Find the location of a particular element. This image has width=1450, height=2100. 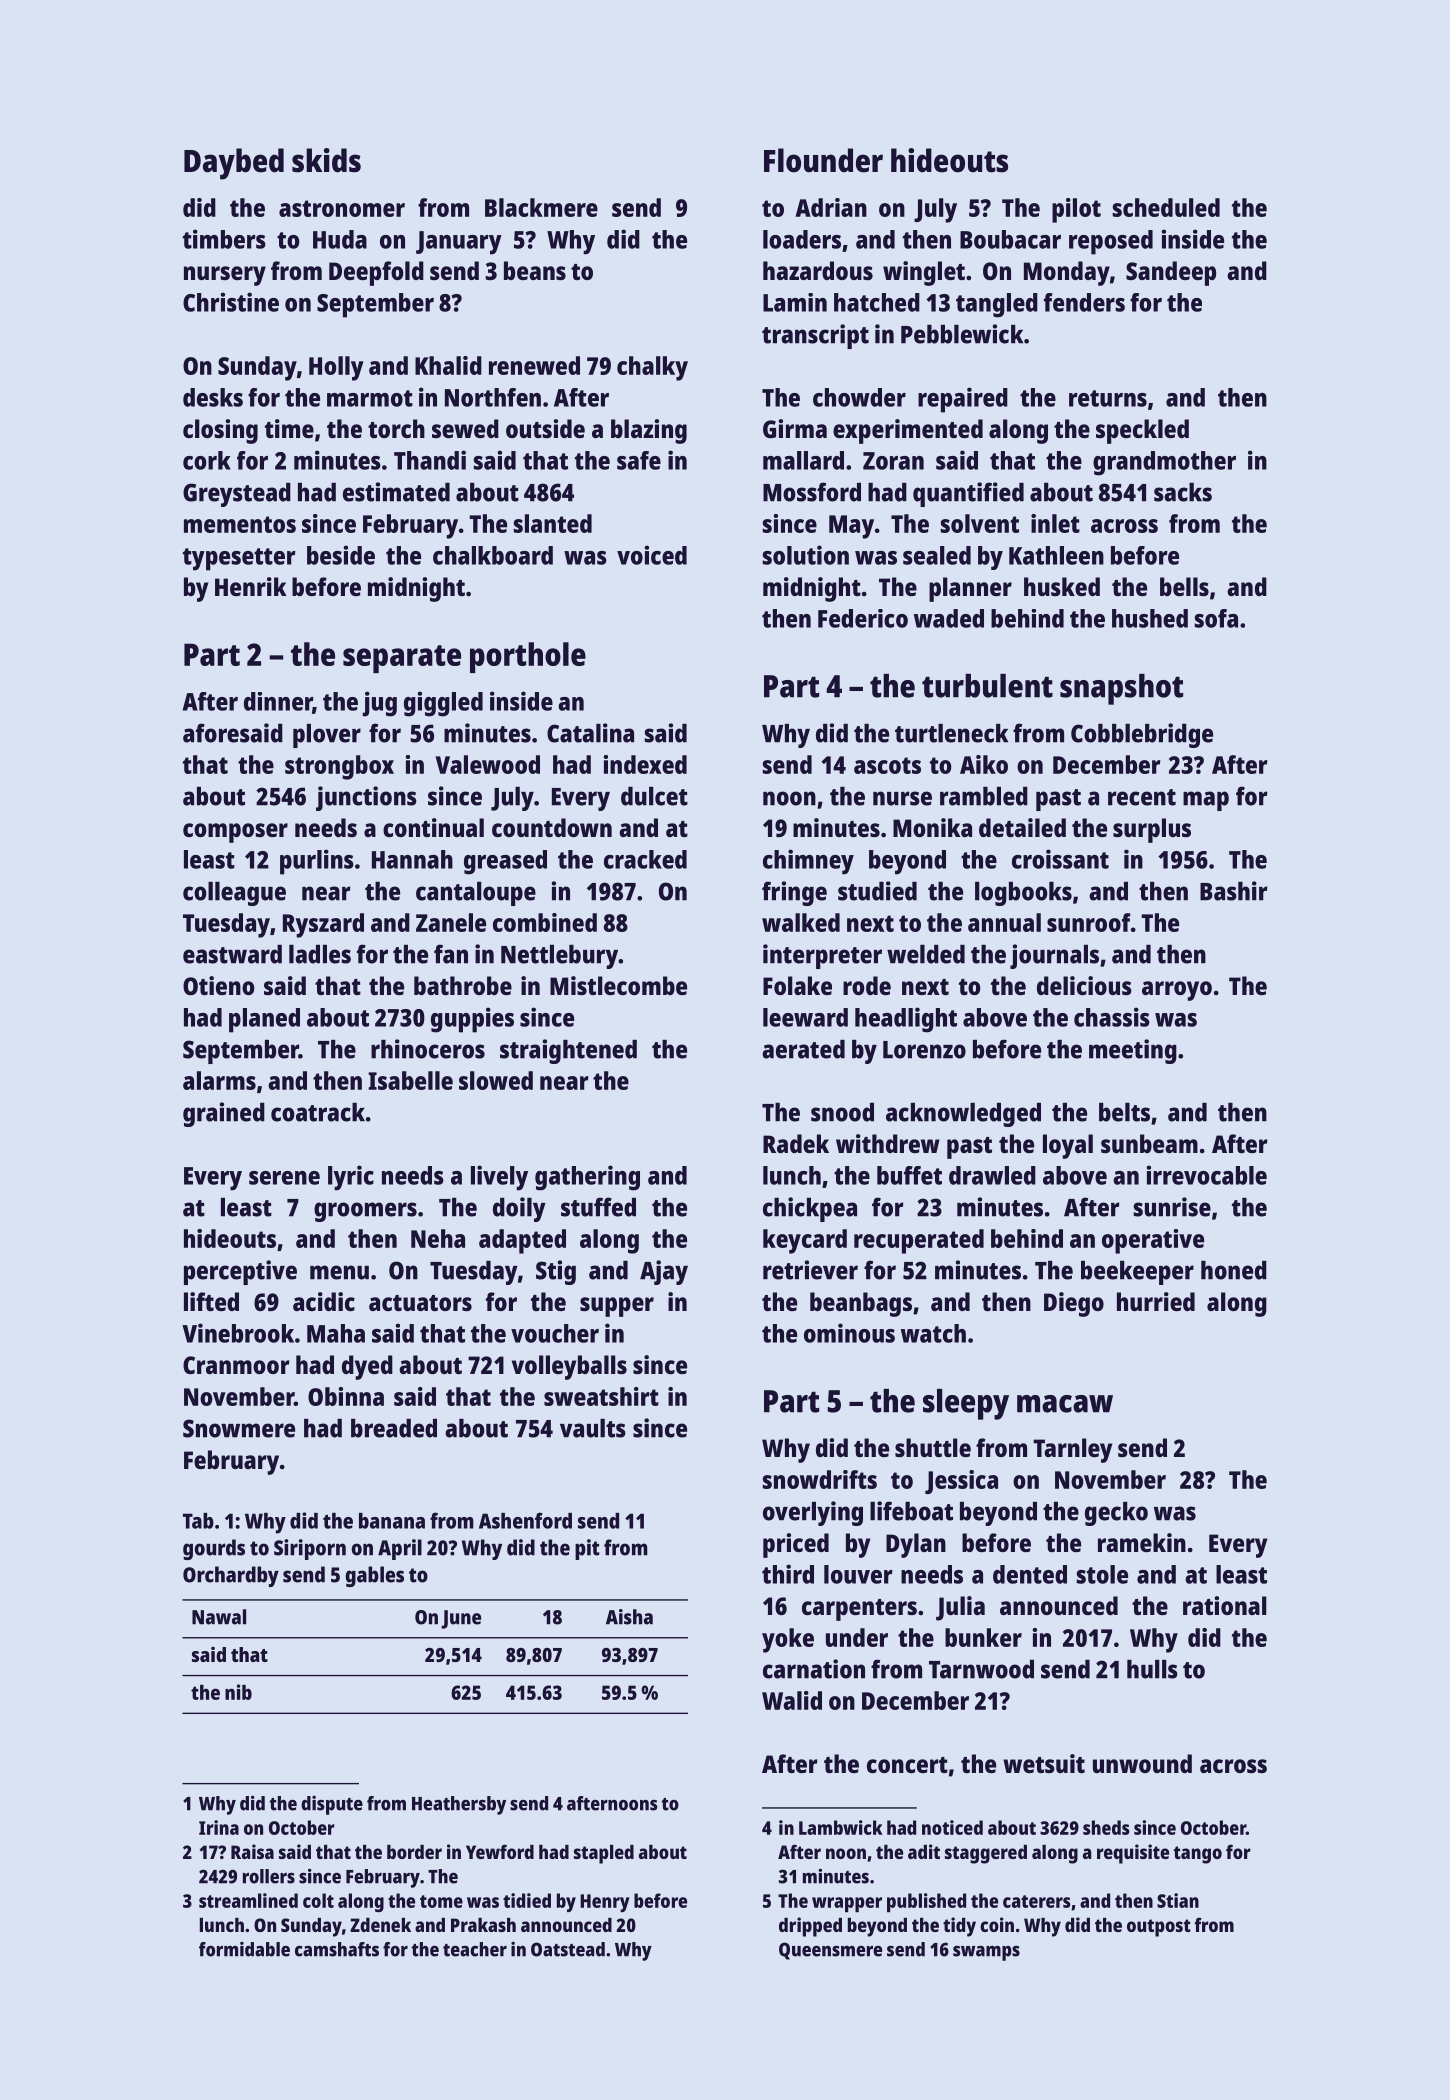

scheduled is located at coordinates (1166, 207).
